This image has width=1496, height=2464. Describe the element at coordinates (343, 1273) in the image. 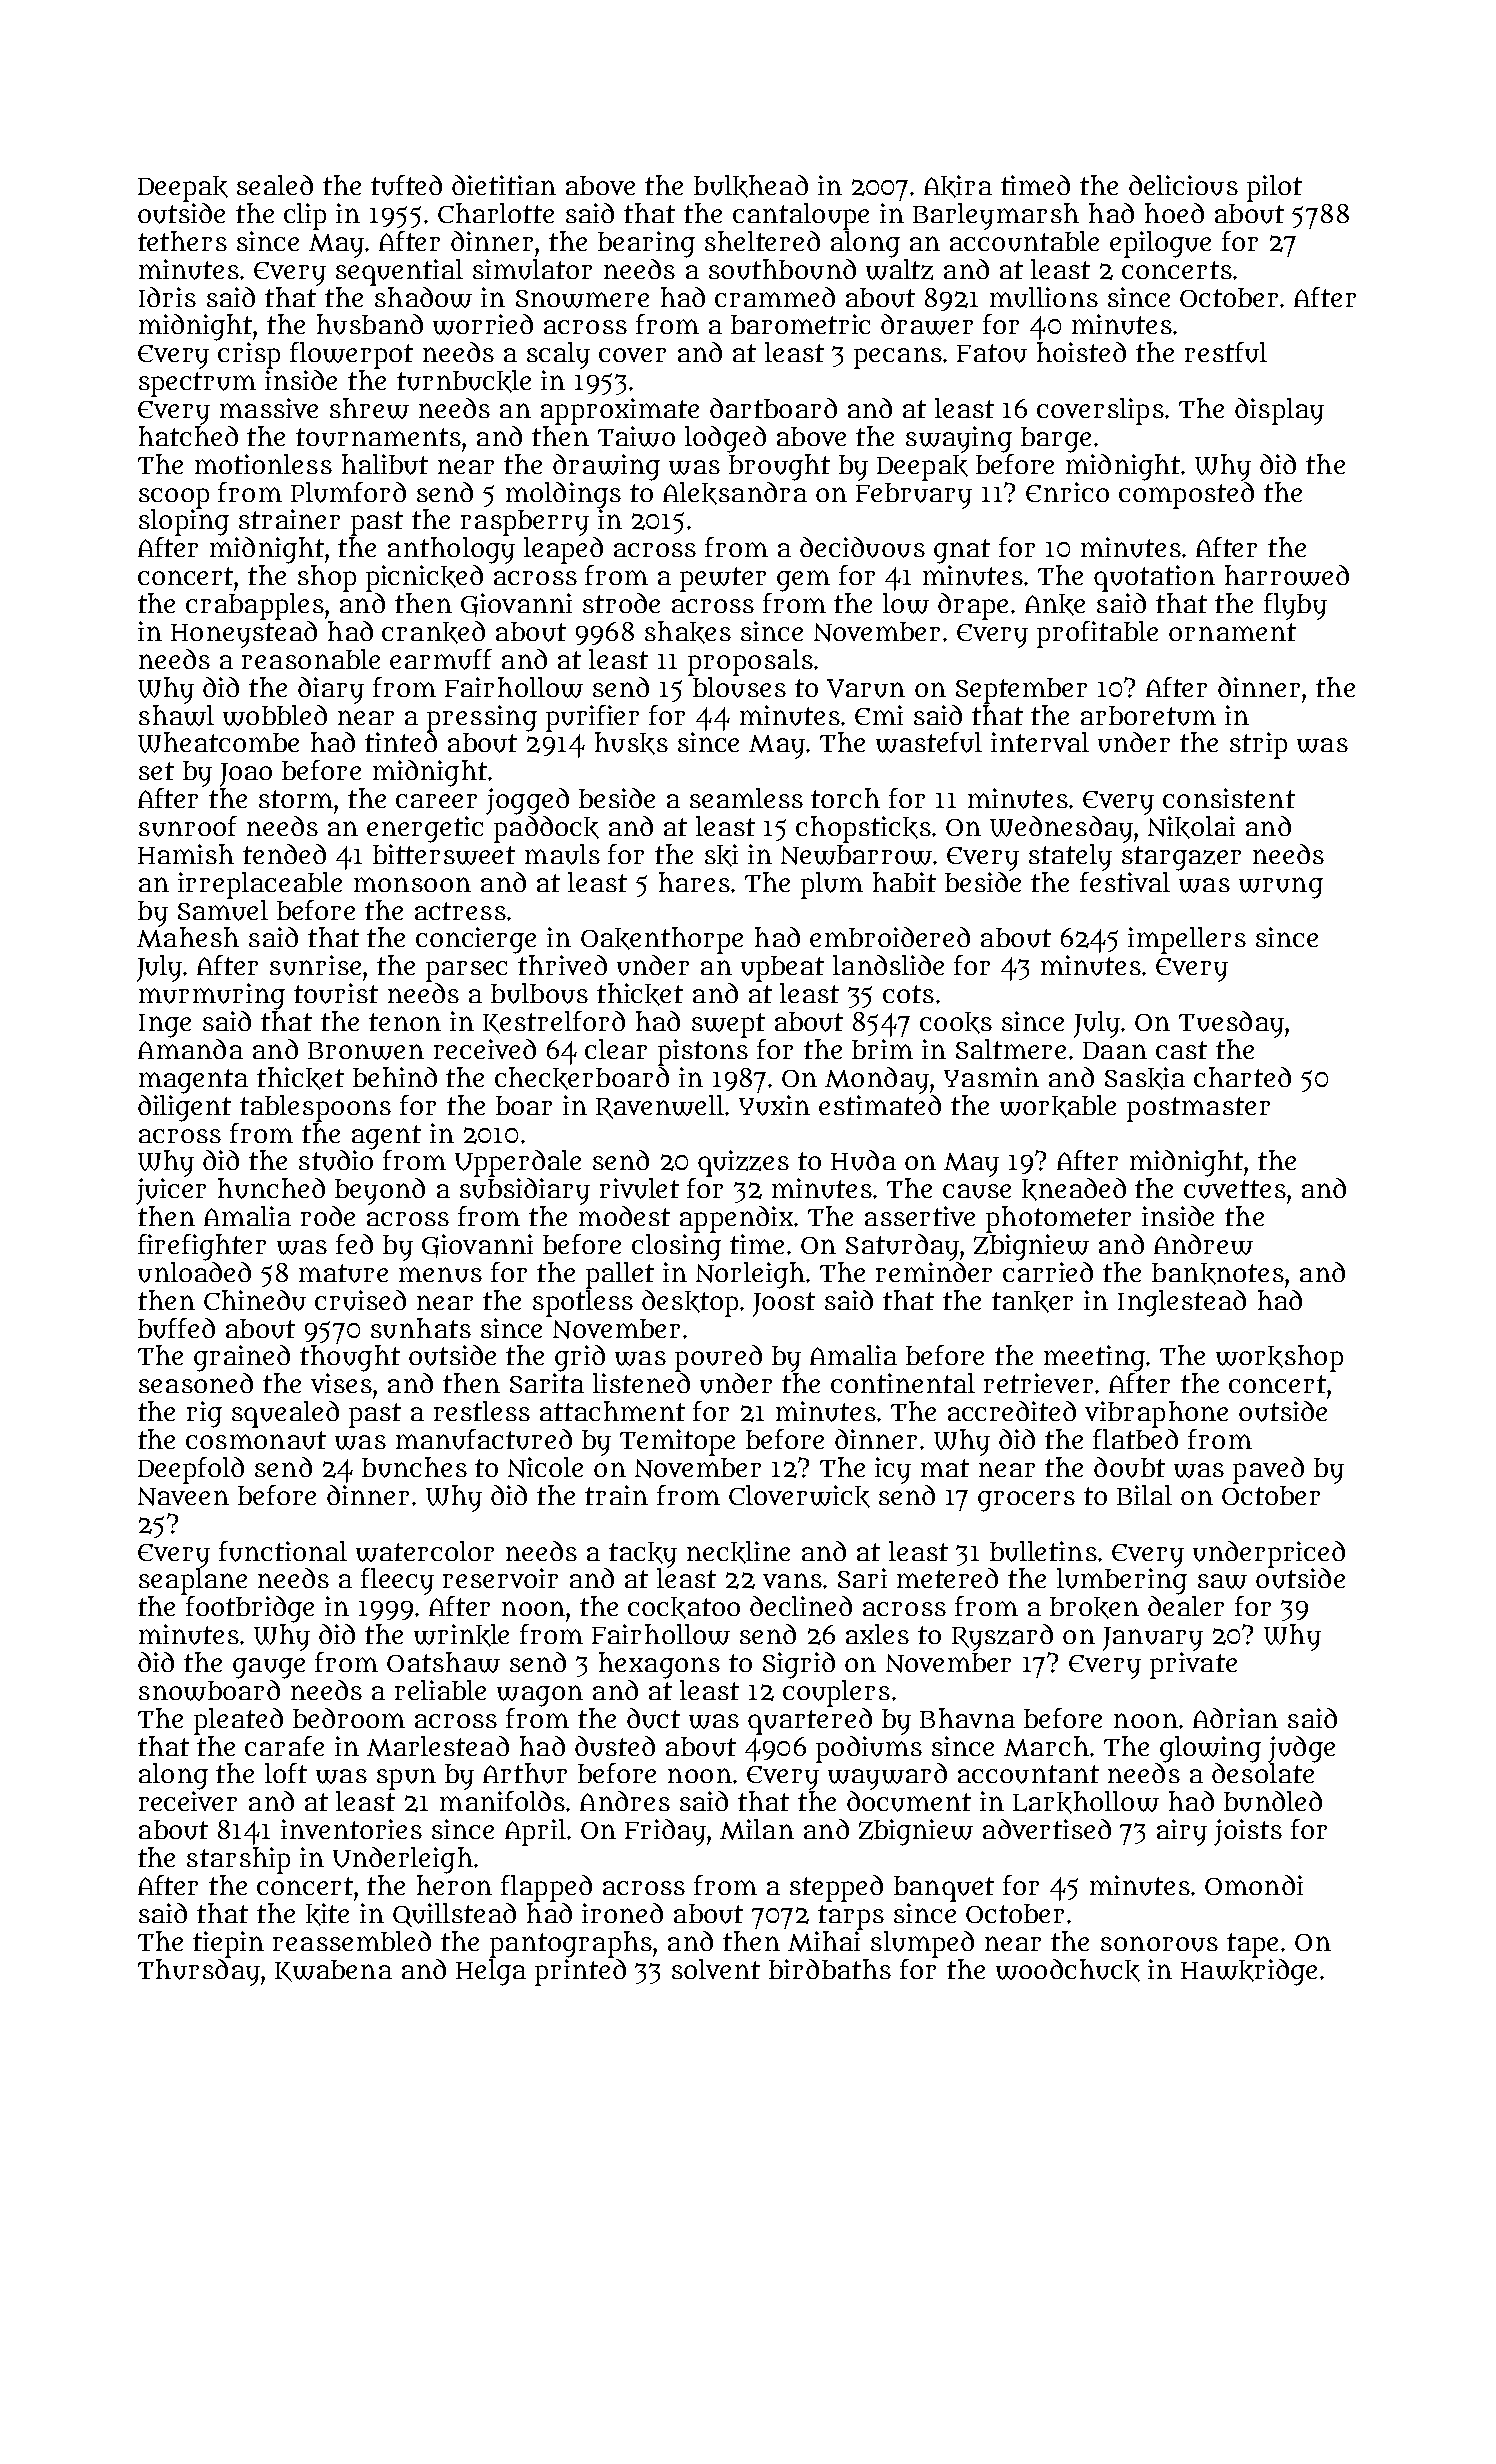

I see `mature` at that location.
